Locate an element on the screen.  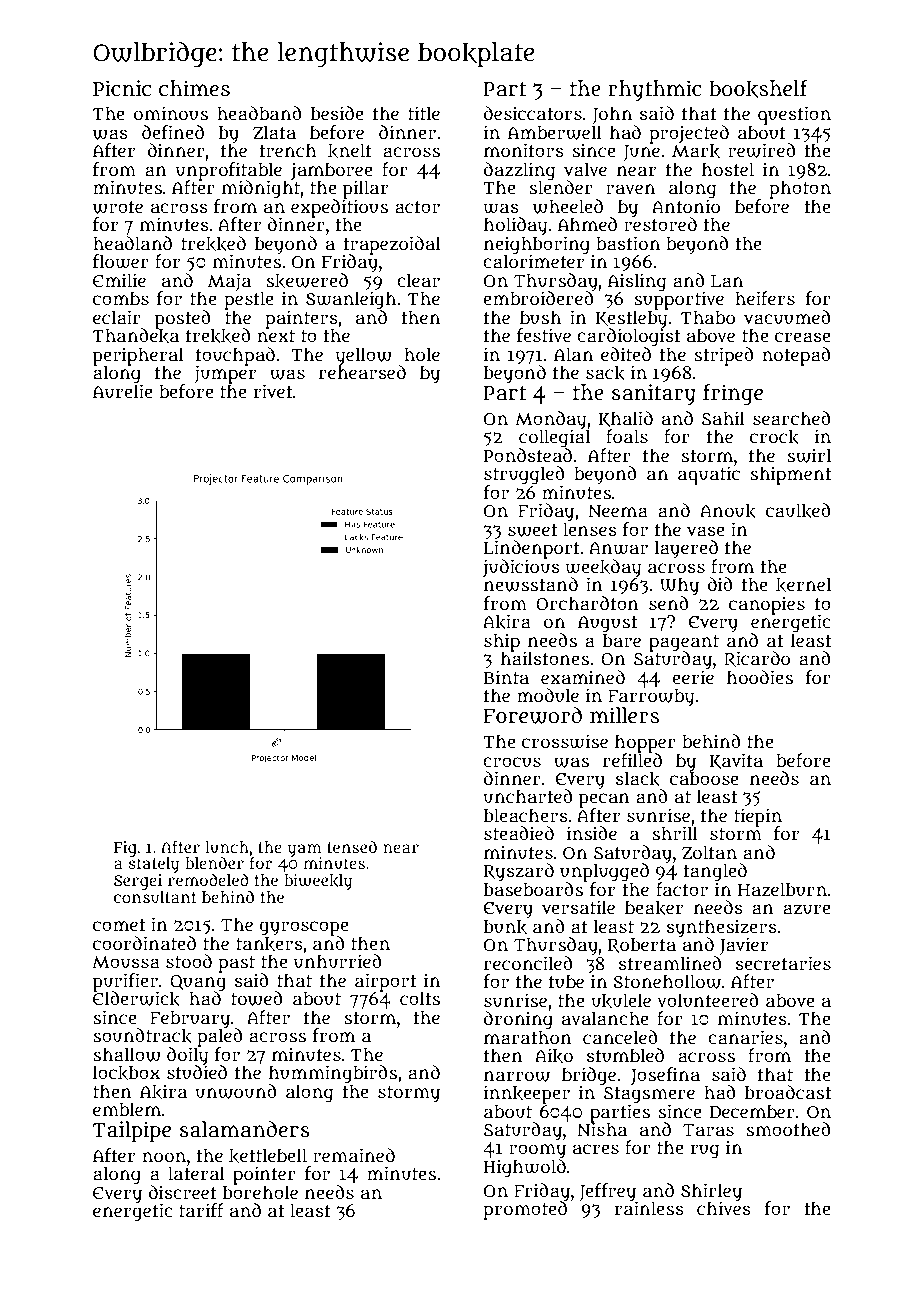
crocus is located at coordinates (512, 762).
